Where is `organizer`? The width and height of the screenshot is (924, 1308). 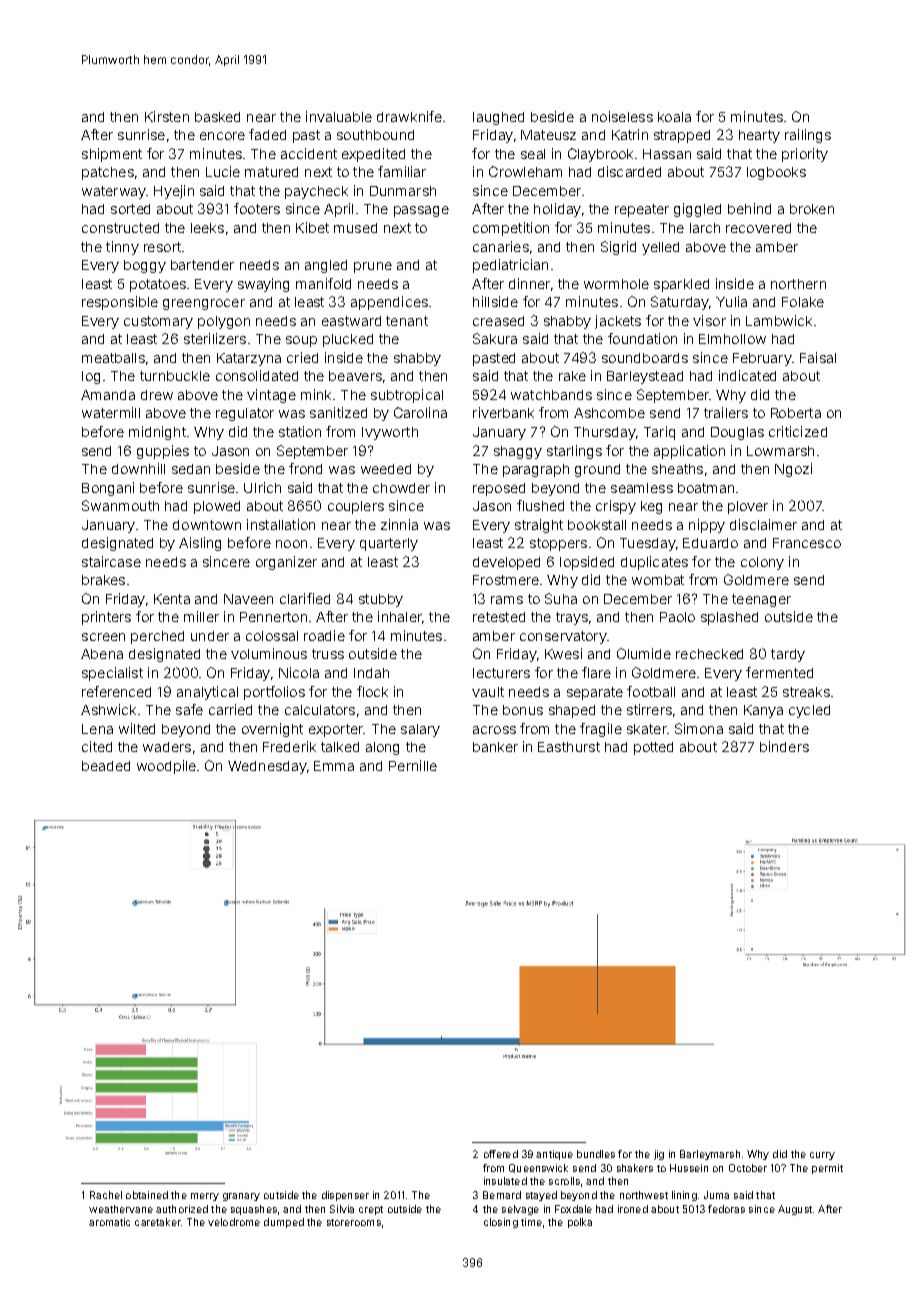
organizer is located at coordinates (286, 563).
